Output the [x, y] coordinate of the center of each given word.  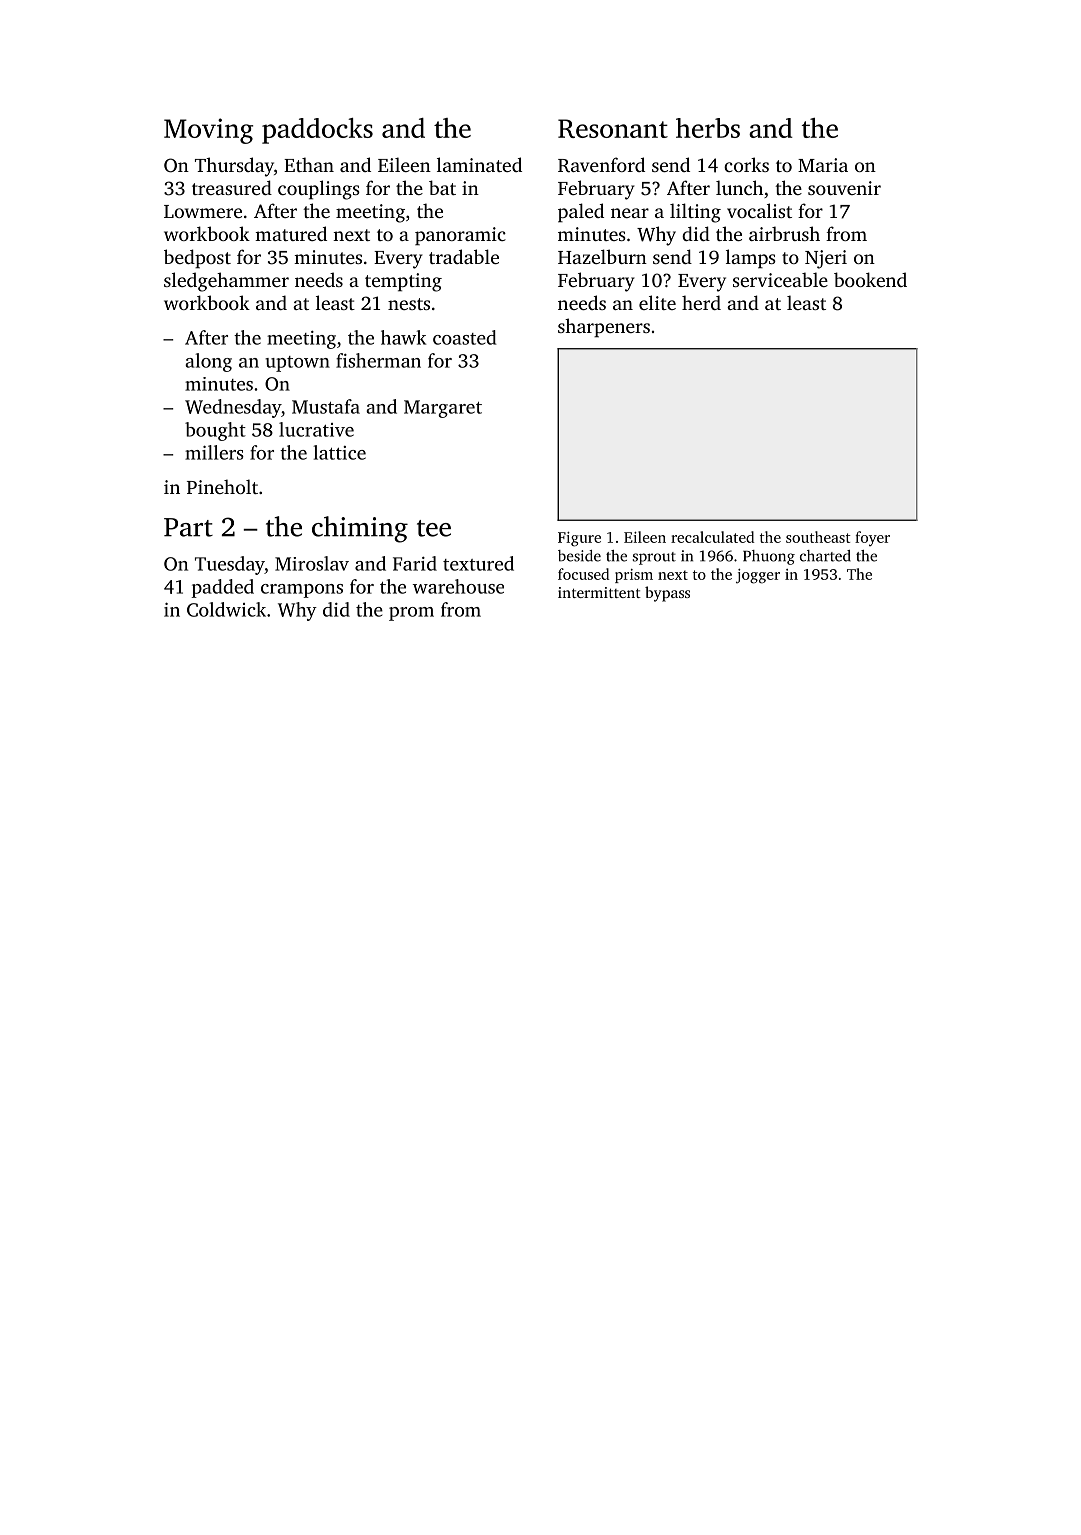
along [208, 362]
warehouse [458, 586]
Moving [208, 131]
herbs [708, 128]
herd [701, 302]
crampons [302, 591]
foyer [872, 538]
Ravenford [601, 165]
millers [214, 452]
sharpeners [604, 328]
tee [434, 528]
